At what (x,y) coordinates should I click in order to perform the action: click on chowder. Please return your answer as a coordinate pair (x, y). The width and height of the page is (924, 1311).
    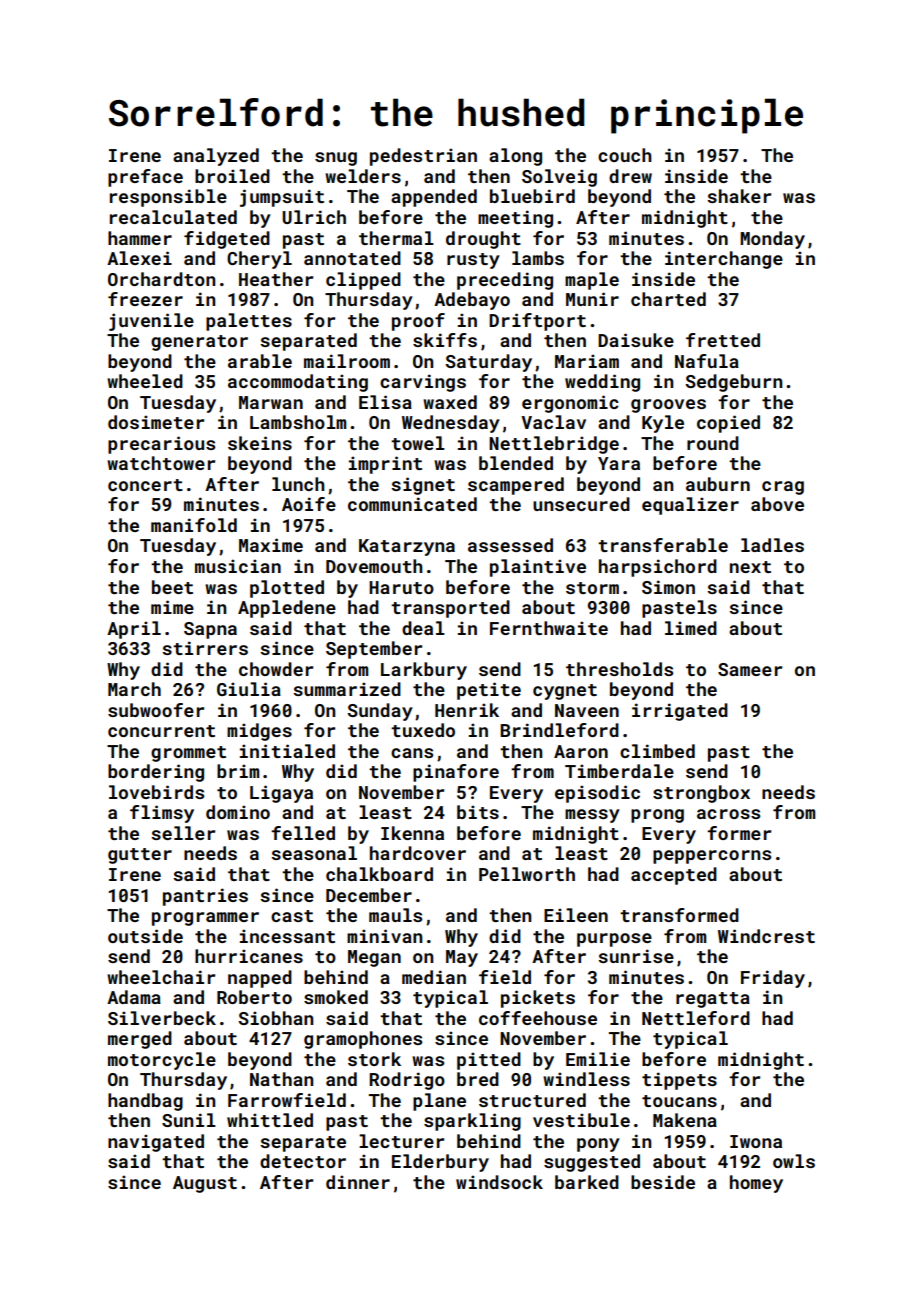
    Looking at the image, I should click on (276, 669).
